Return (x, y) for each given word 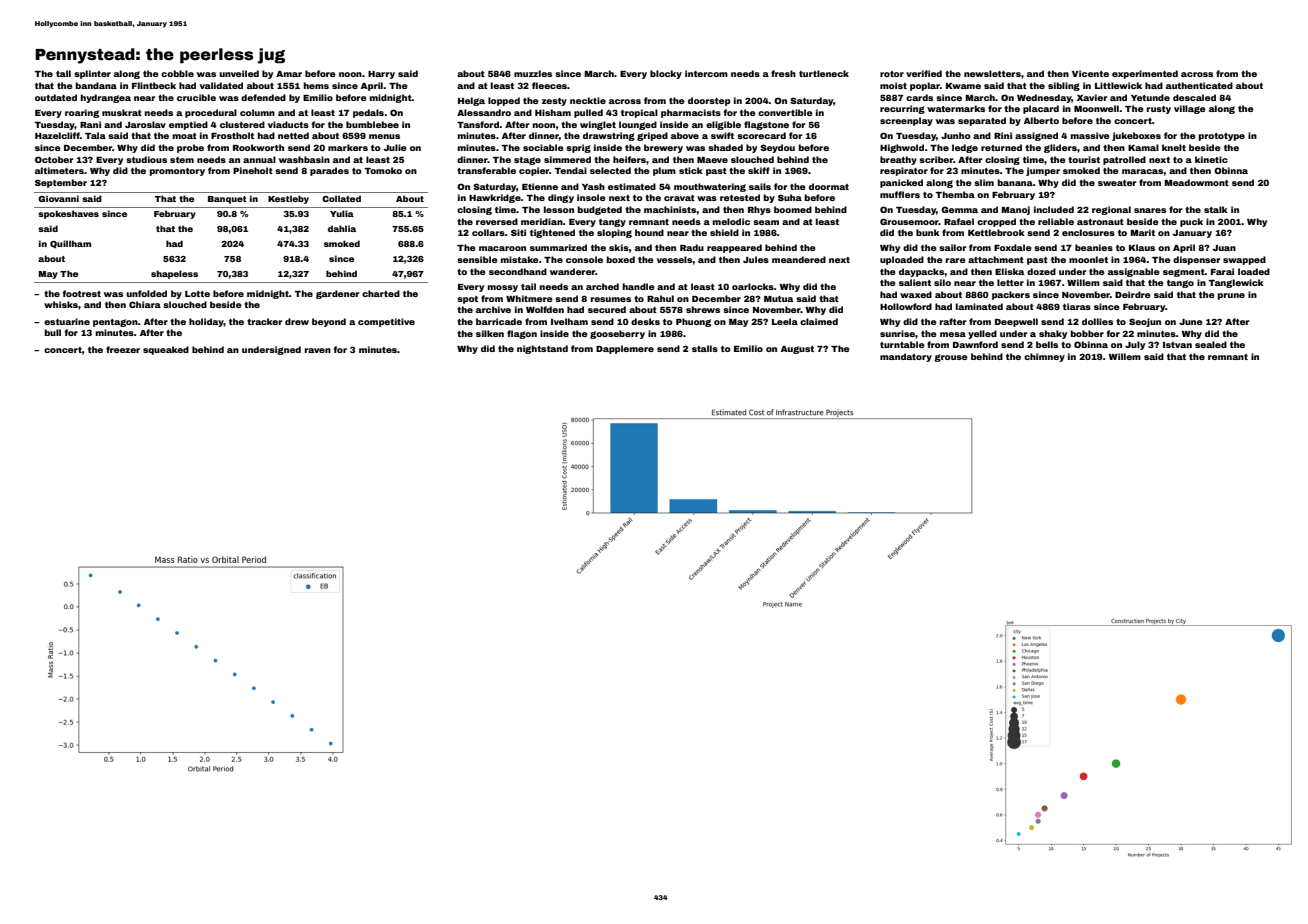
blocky (666, 74)
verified (924, 73)
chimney (1044, 357)
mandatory (906, 357)
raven (318, 350)
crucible (196, 97)
